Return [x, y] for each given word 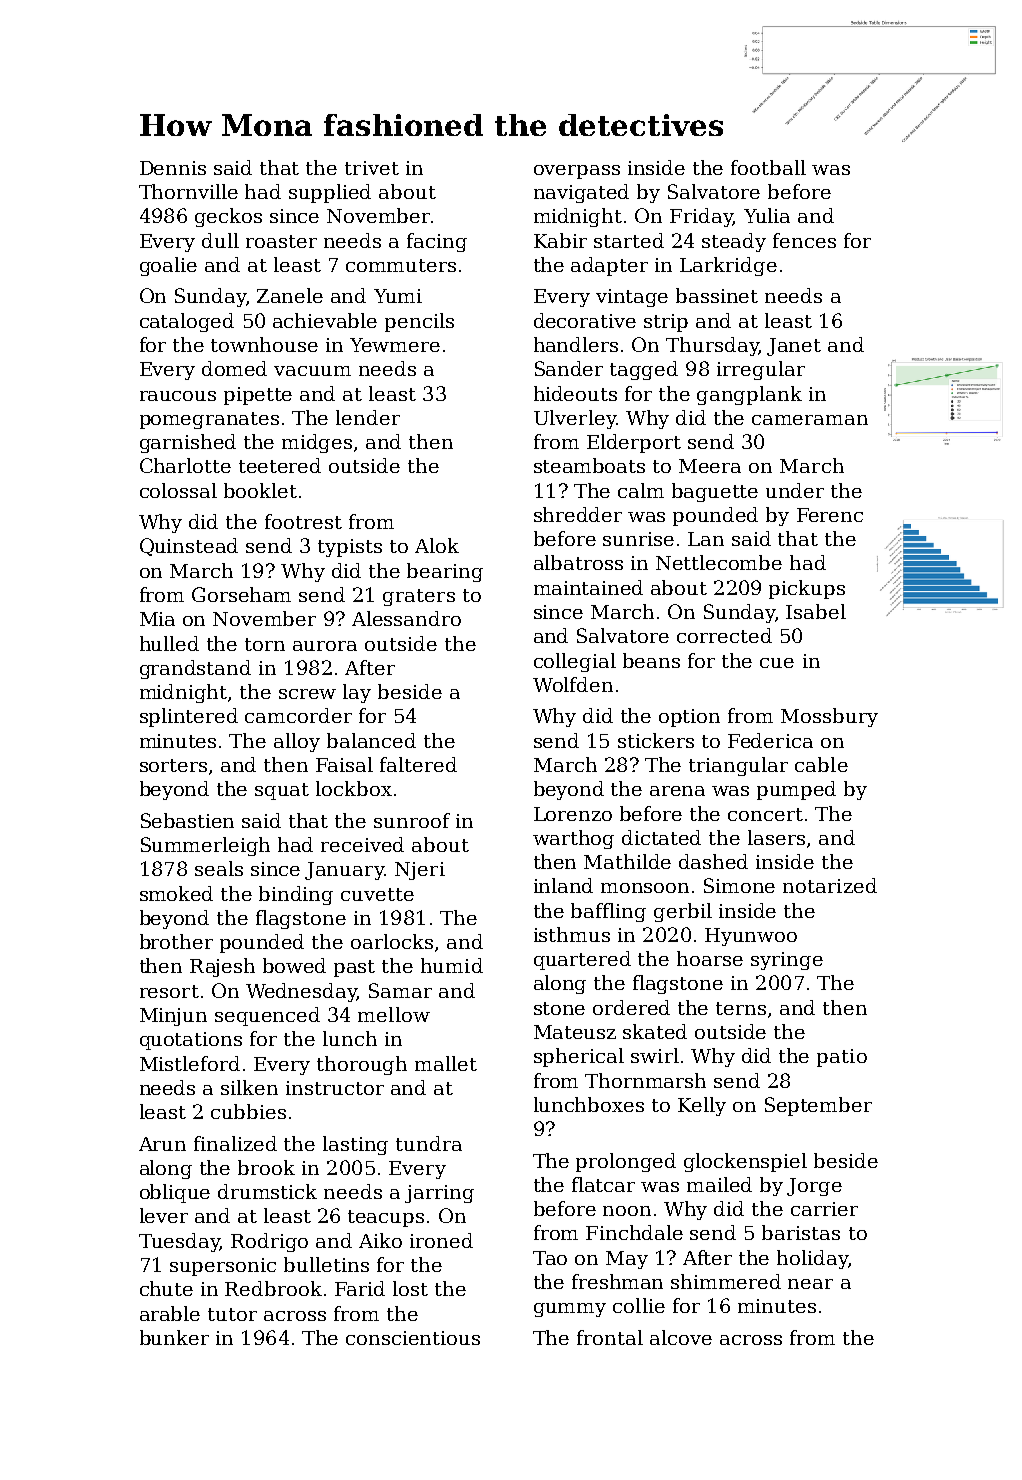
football [768, 167]
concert [765, 814]
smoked [176, 893]
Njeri [420, 871]
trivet [372, 168]
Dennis [173, 168]
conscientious [413, 1338]
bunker [174, 1337]
